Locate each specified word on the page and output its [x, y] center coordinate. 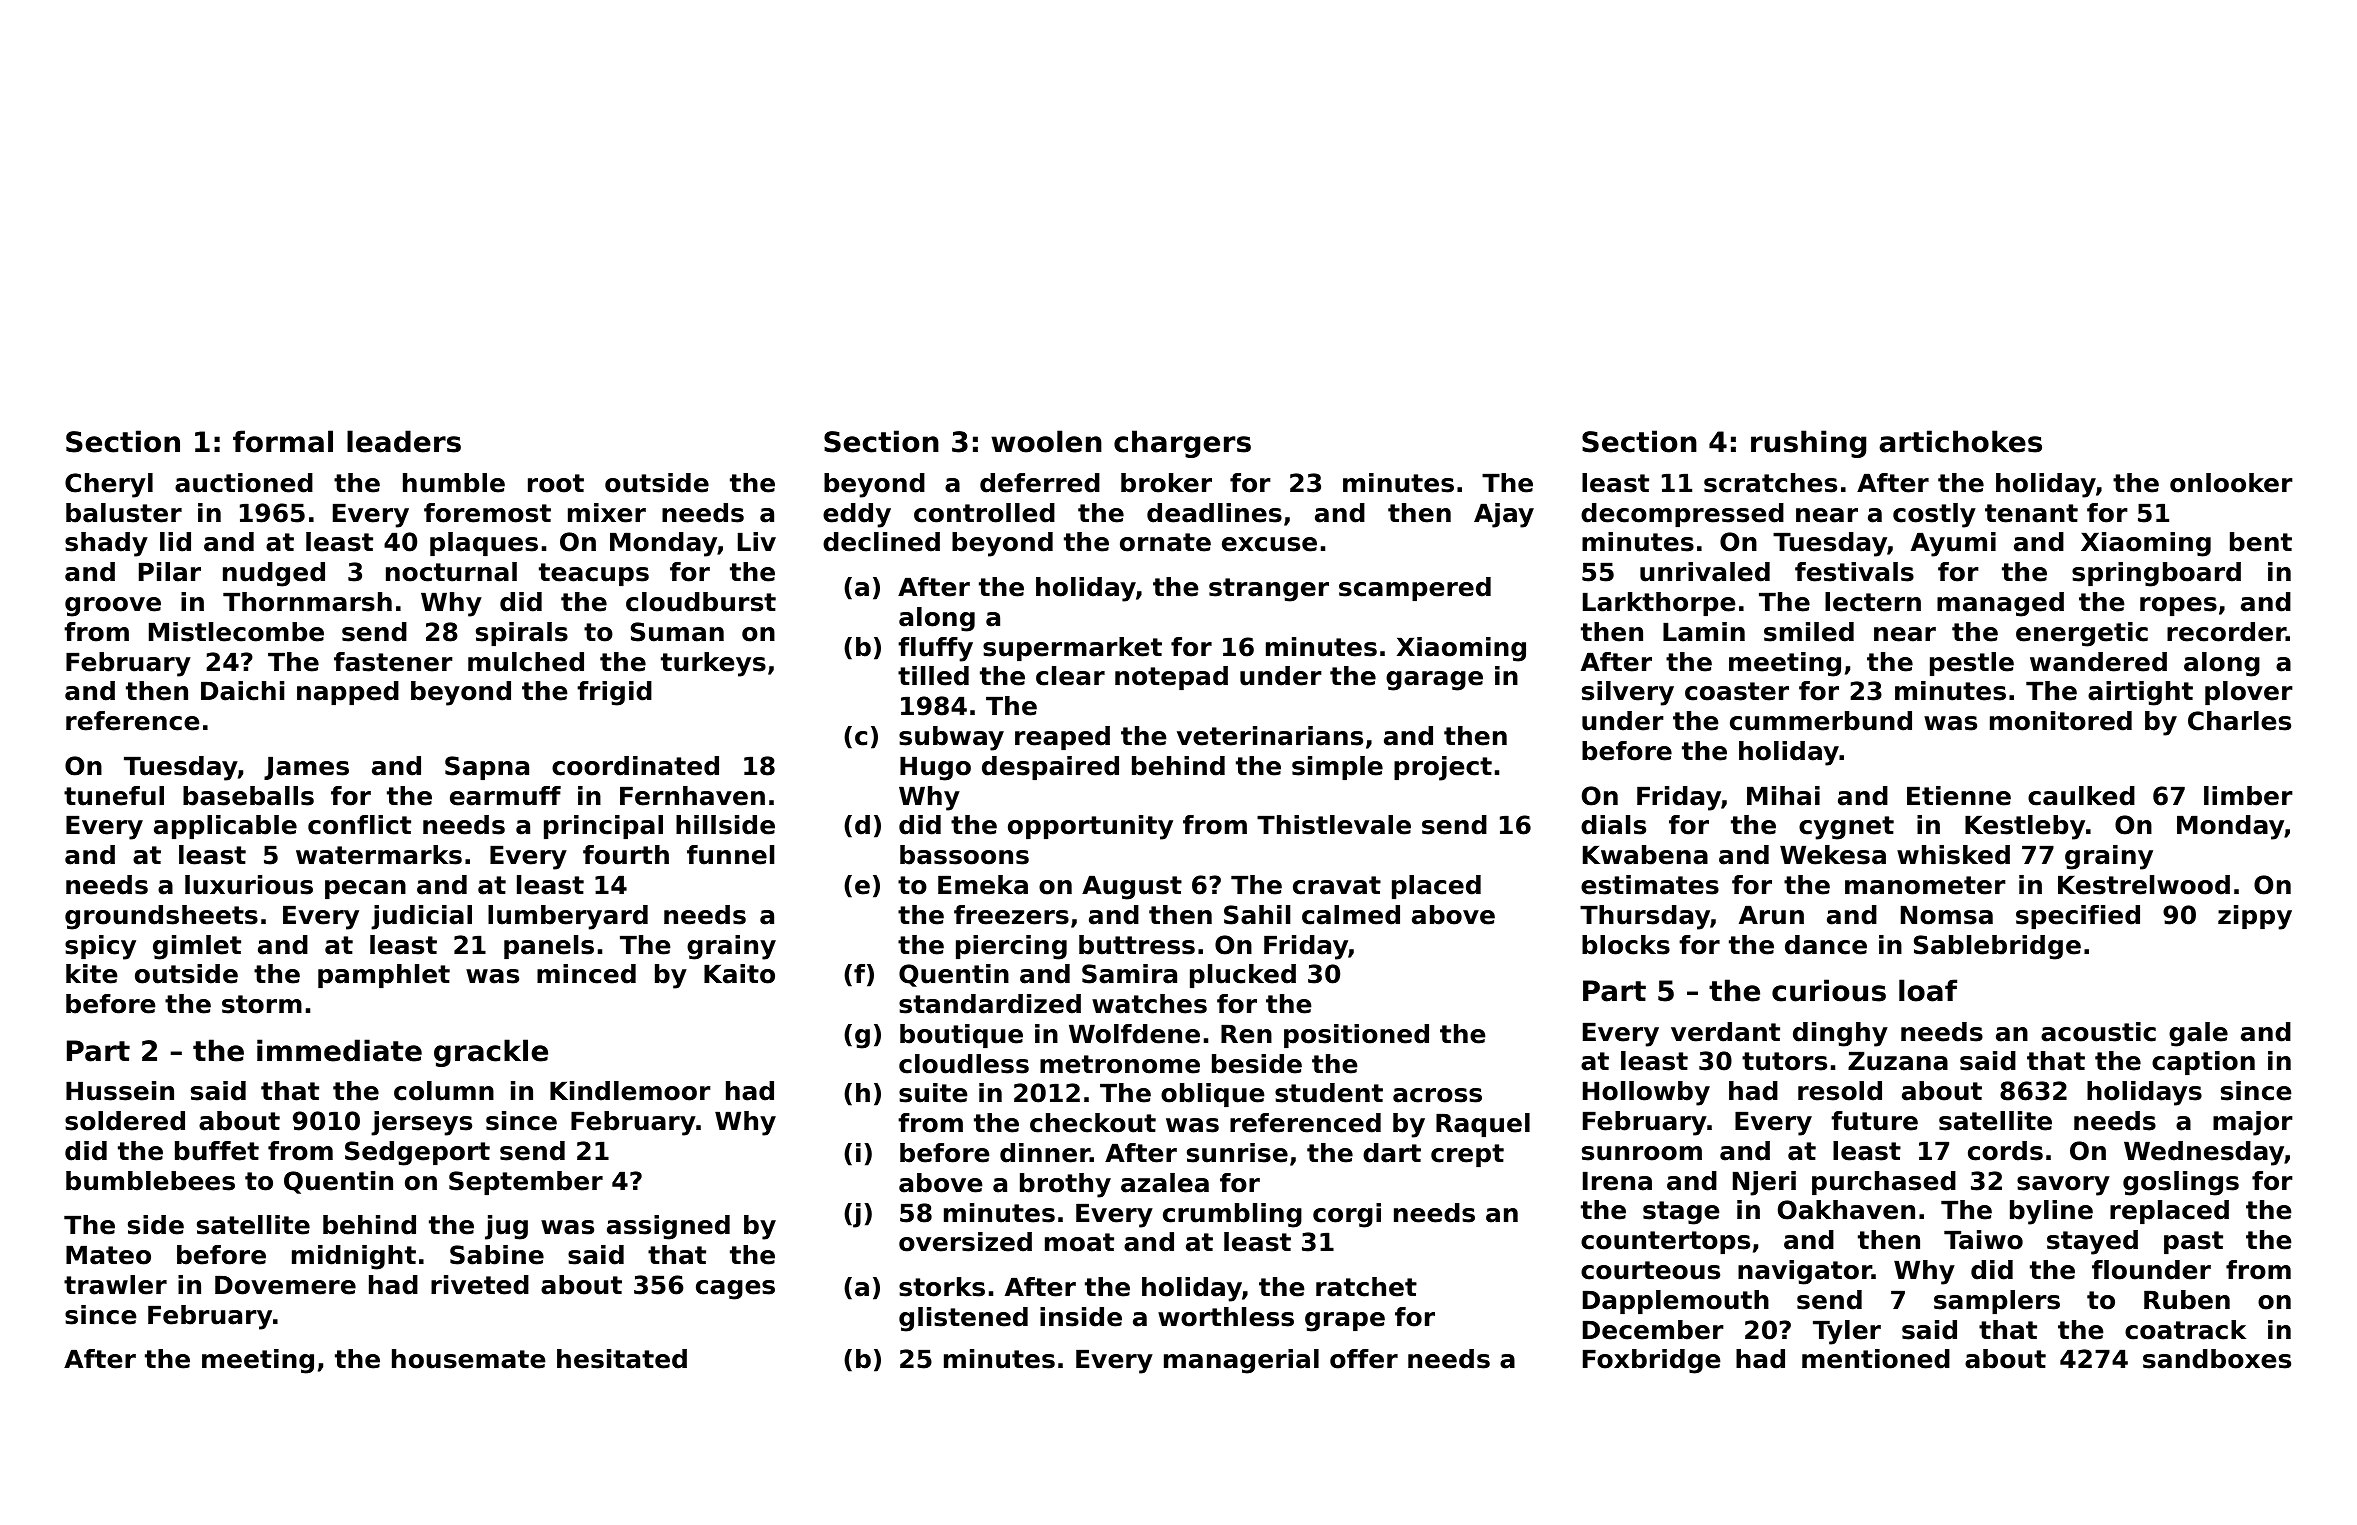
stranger [1269, 590]
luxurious [249, 885]
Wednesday [2204, 1153]
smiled [1809, 632]
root [556, 483]
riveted [480, 1285]
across [1437, 1095]
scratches [1770, 483]
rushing [1808, 444]
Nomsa [1947, 915]
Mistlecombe [236, 632]
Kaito [739, 974]
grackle [491, 1053]
